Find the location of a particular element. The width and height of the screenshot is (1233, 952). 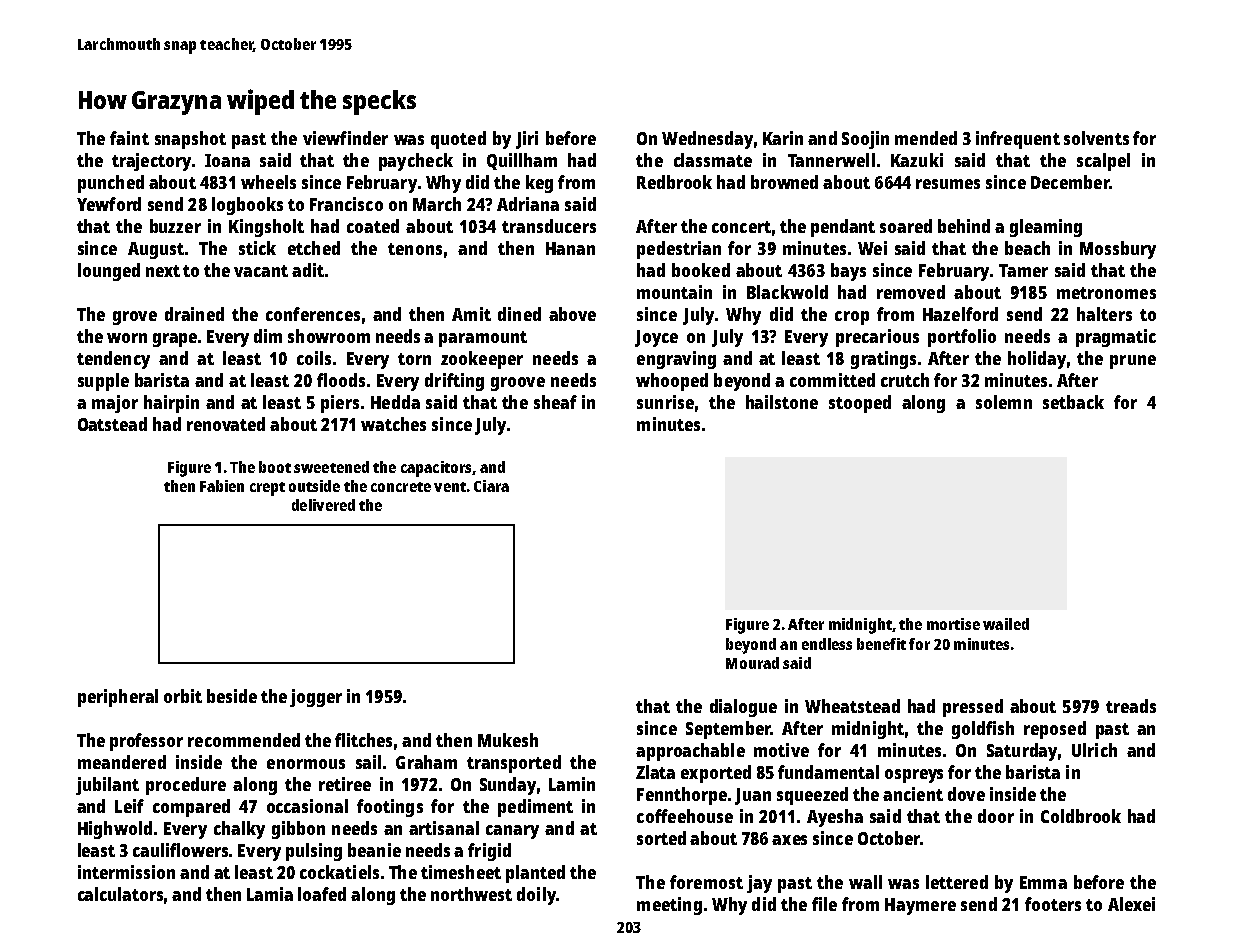

infrequent is located at coordinates (1018, 140).
